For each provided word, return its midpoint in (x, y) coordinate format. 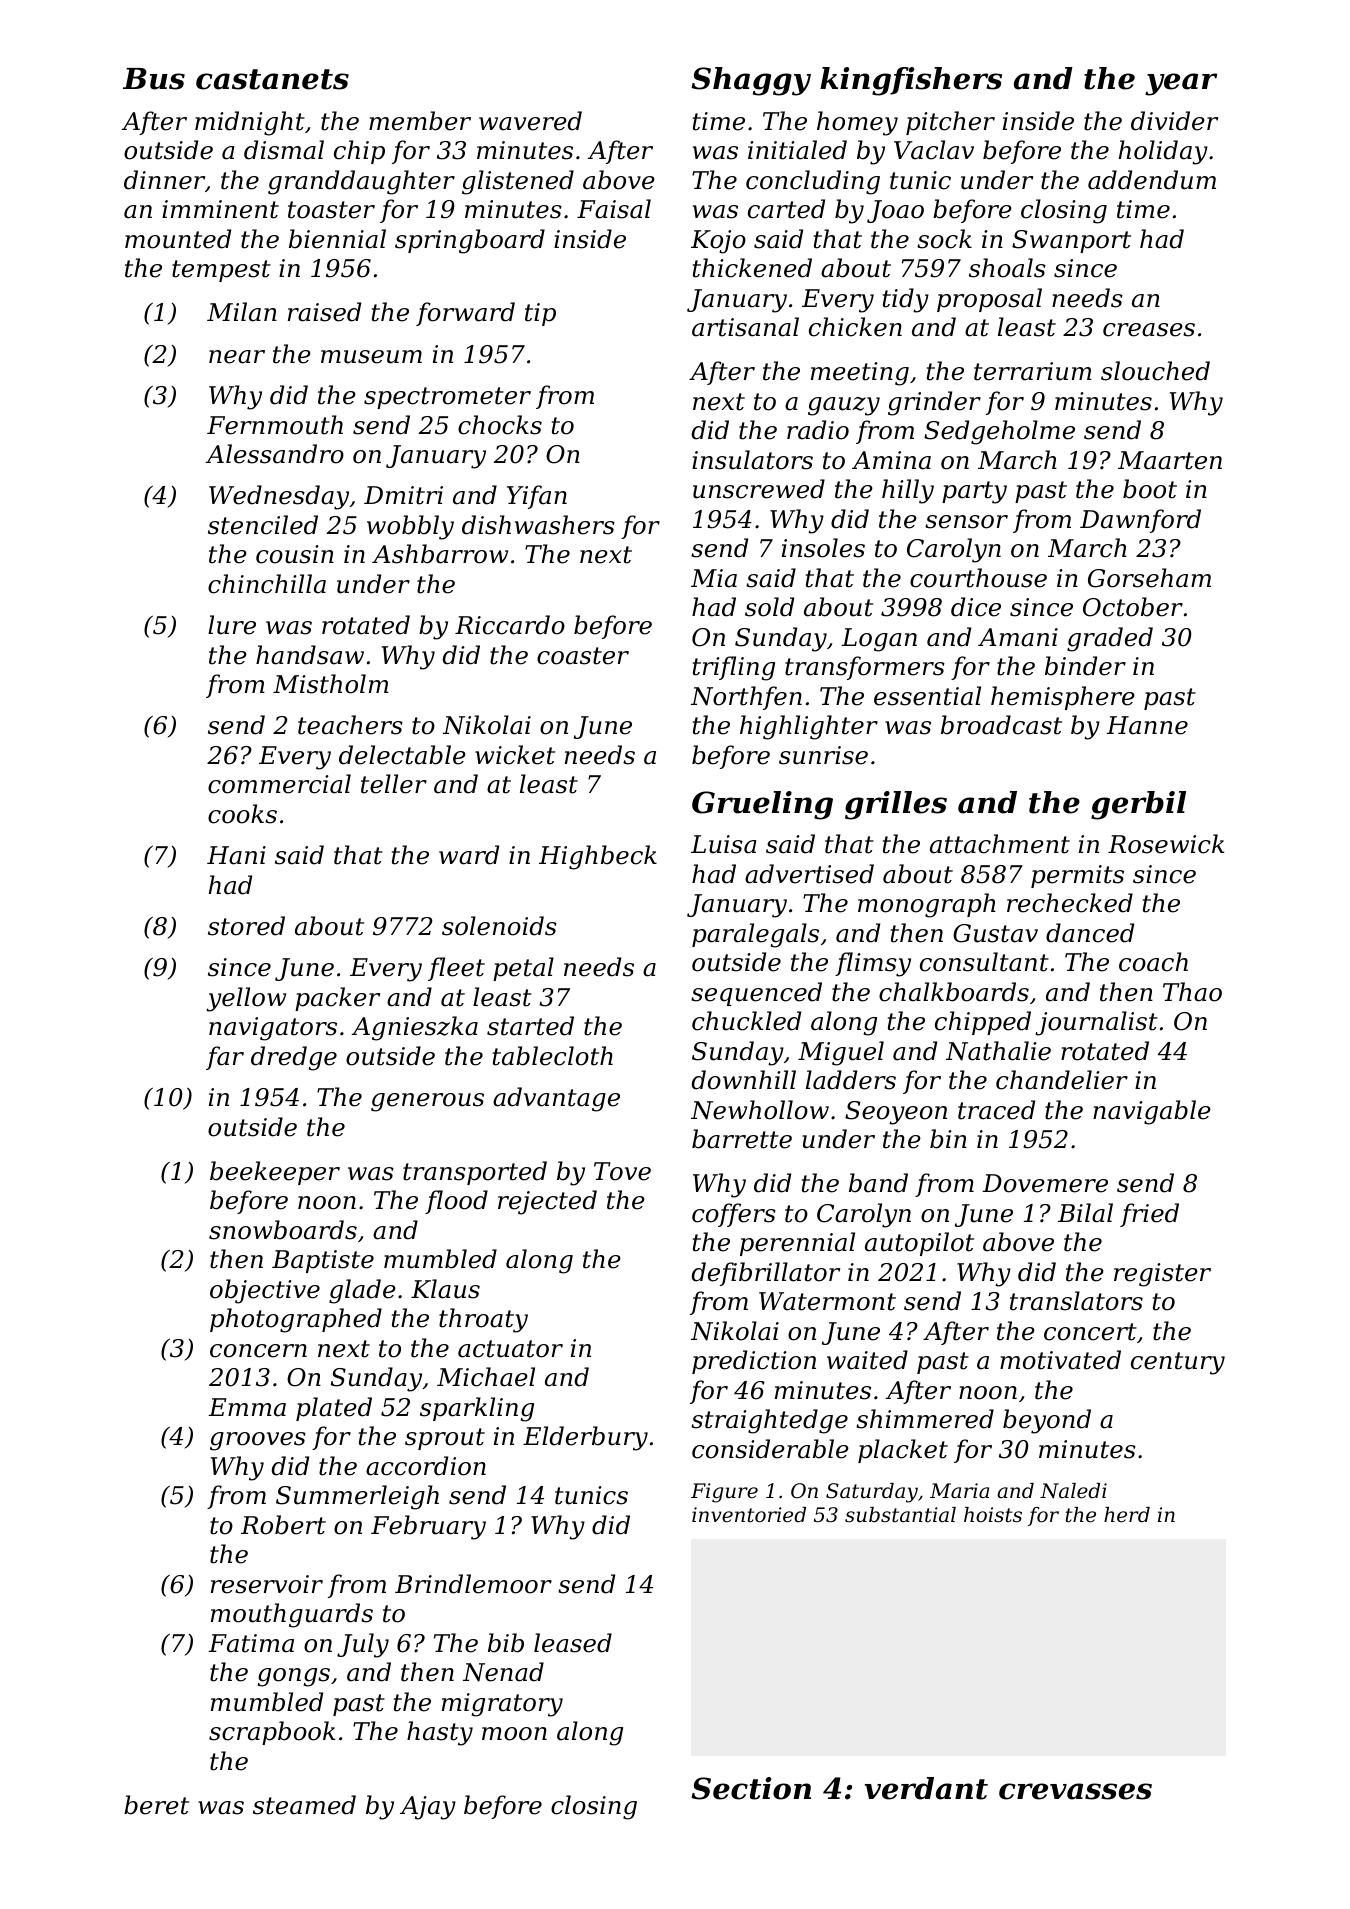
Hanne (1147, 725)
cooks (242, 814)
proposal (989, 300)
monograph (927, 905)
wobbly (410, 527)
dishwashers (538, 525)
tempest (221, 271)
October (1133, 607)
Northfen (746, 698)
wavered (530, 121)
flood (456, 1202)
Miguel (841, 1053)
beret (156, 1805)
